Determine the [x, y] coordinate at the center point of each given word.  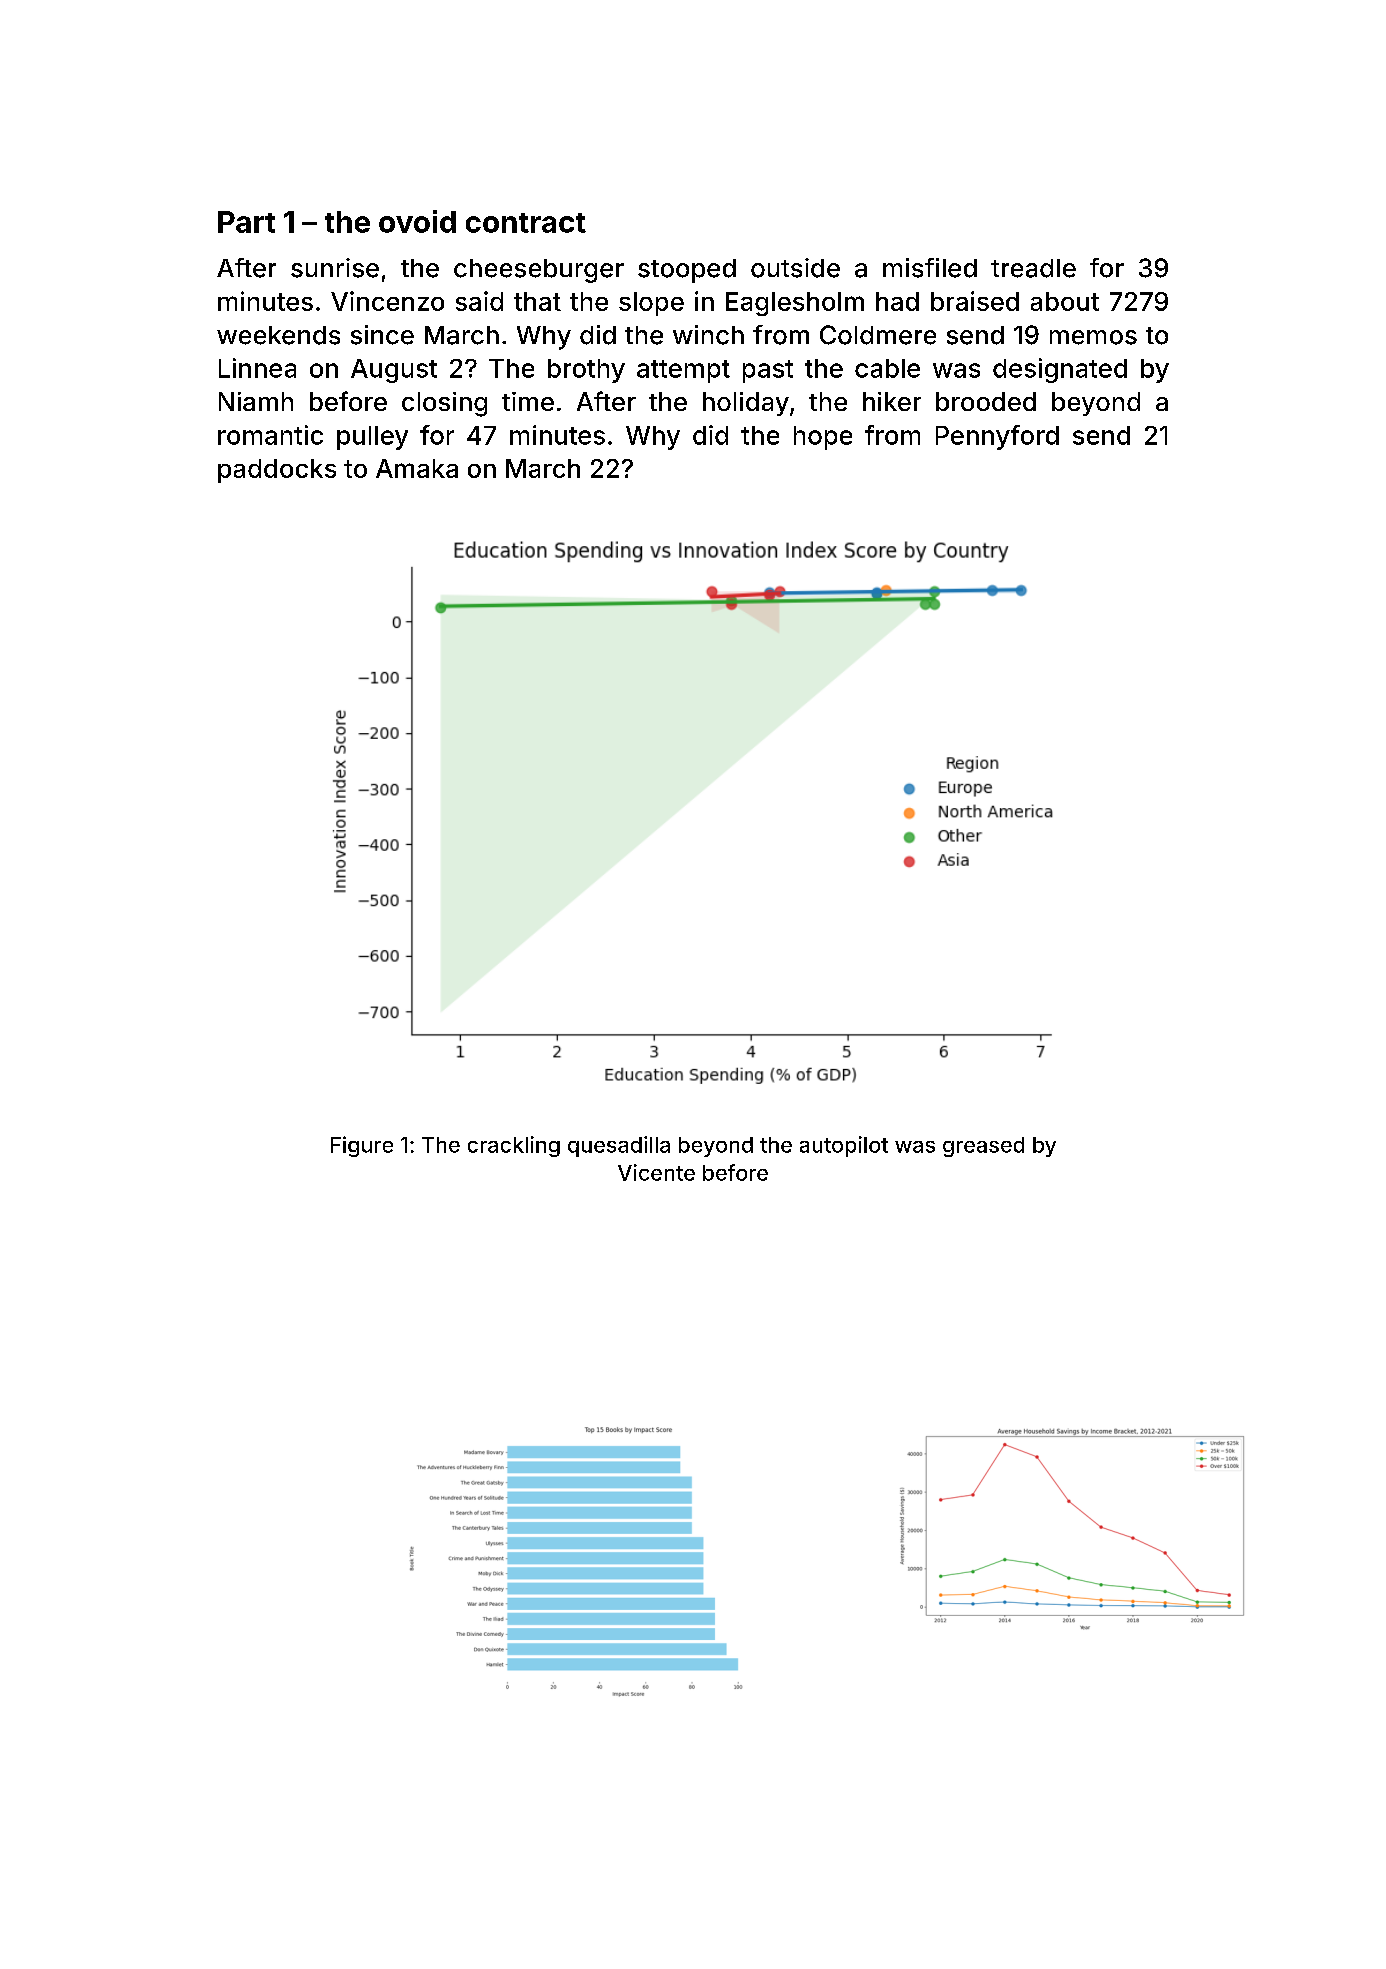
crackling [514, 1146]
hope [823, 438]
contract [526, 223]
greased [983, 1147]
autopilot [844, 1146]
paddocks [277, 471]
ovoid [417, 221]
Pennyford [997, 437]
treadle [1033, 268]
